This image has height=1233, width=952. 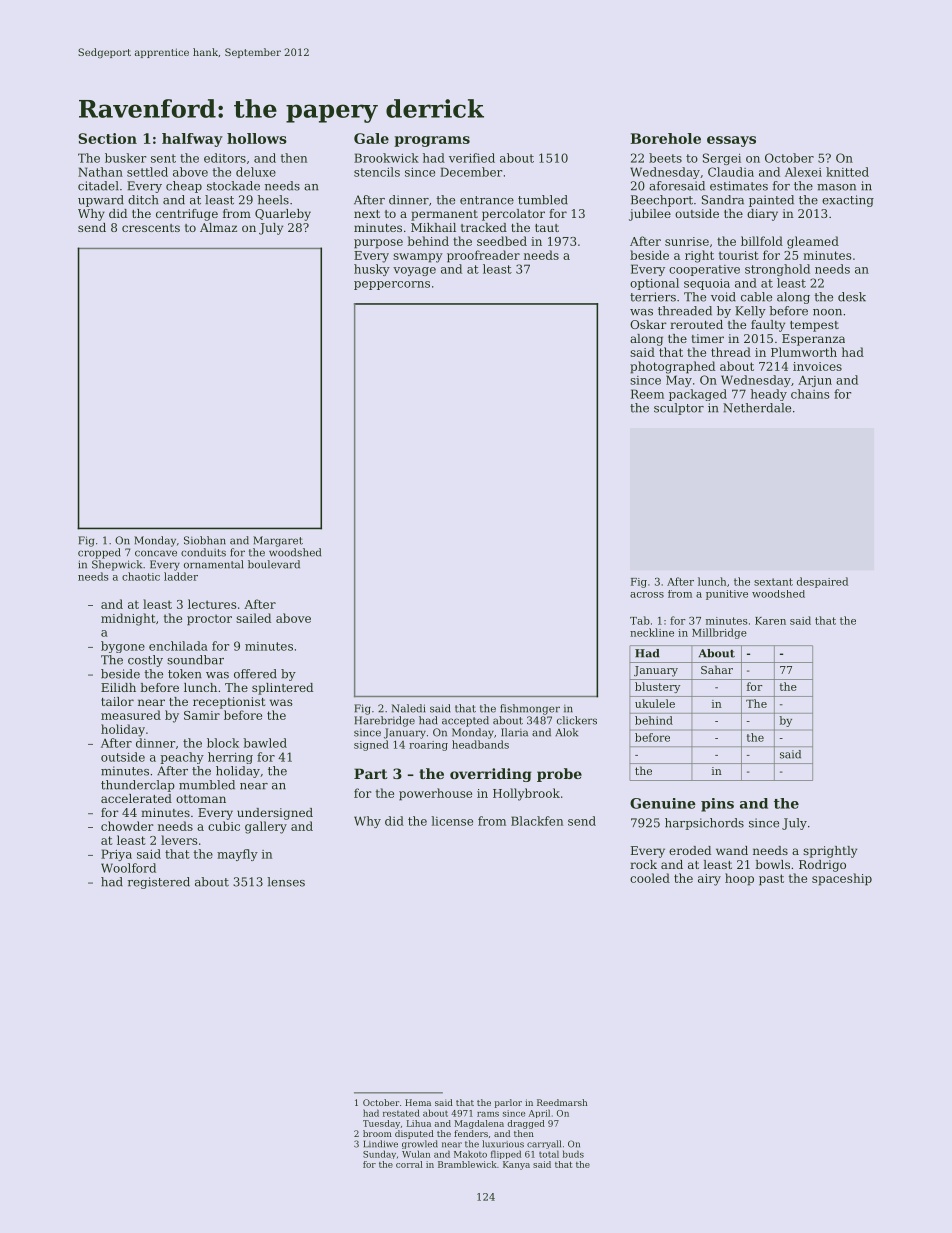 I want to click on buds, so click(x=573, y=1154).
